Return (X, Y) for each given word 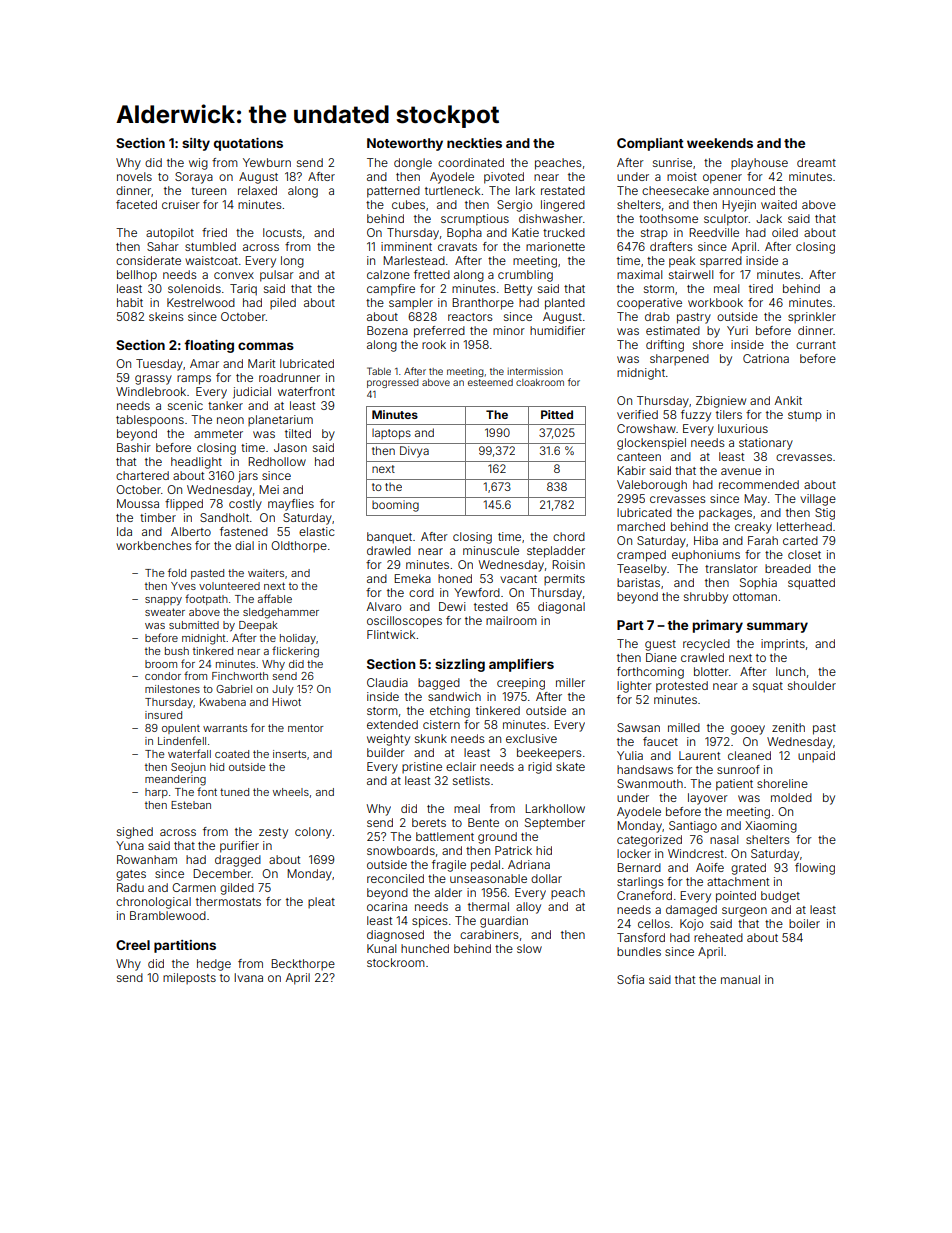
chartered (142, 475)
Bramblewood (168, 915)
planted (565, 304)
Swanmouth (650, 783)
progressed (393, 383)
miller (570, 682)
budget (780, 897)
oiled (785, 232)
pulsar (277, 276)
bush (177, 651)
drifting (665, 346)
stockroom (396, 962)
